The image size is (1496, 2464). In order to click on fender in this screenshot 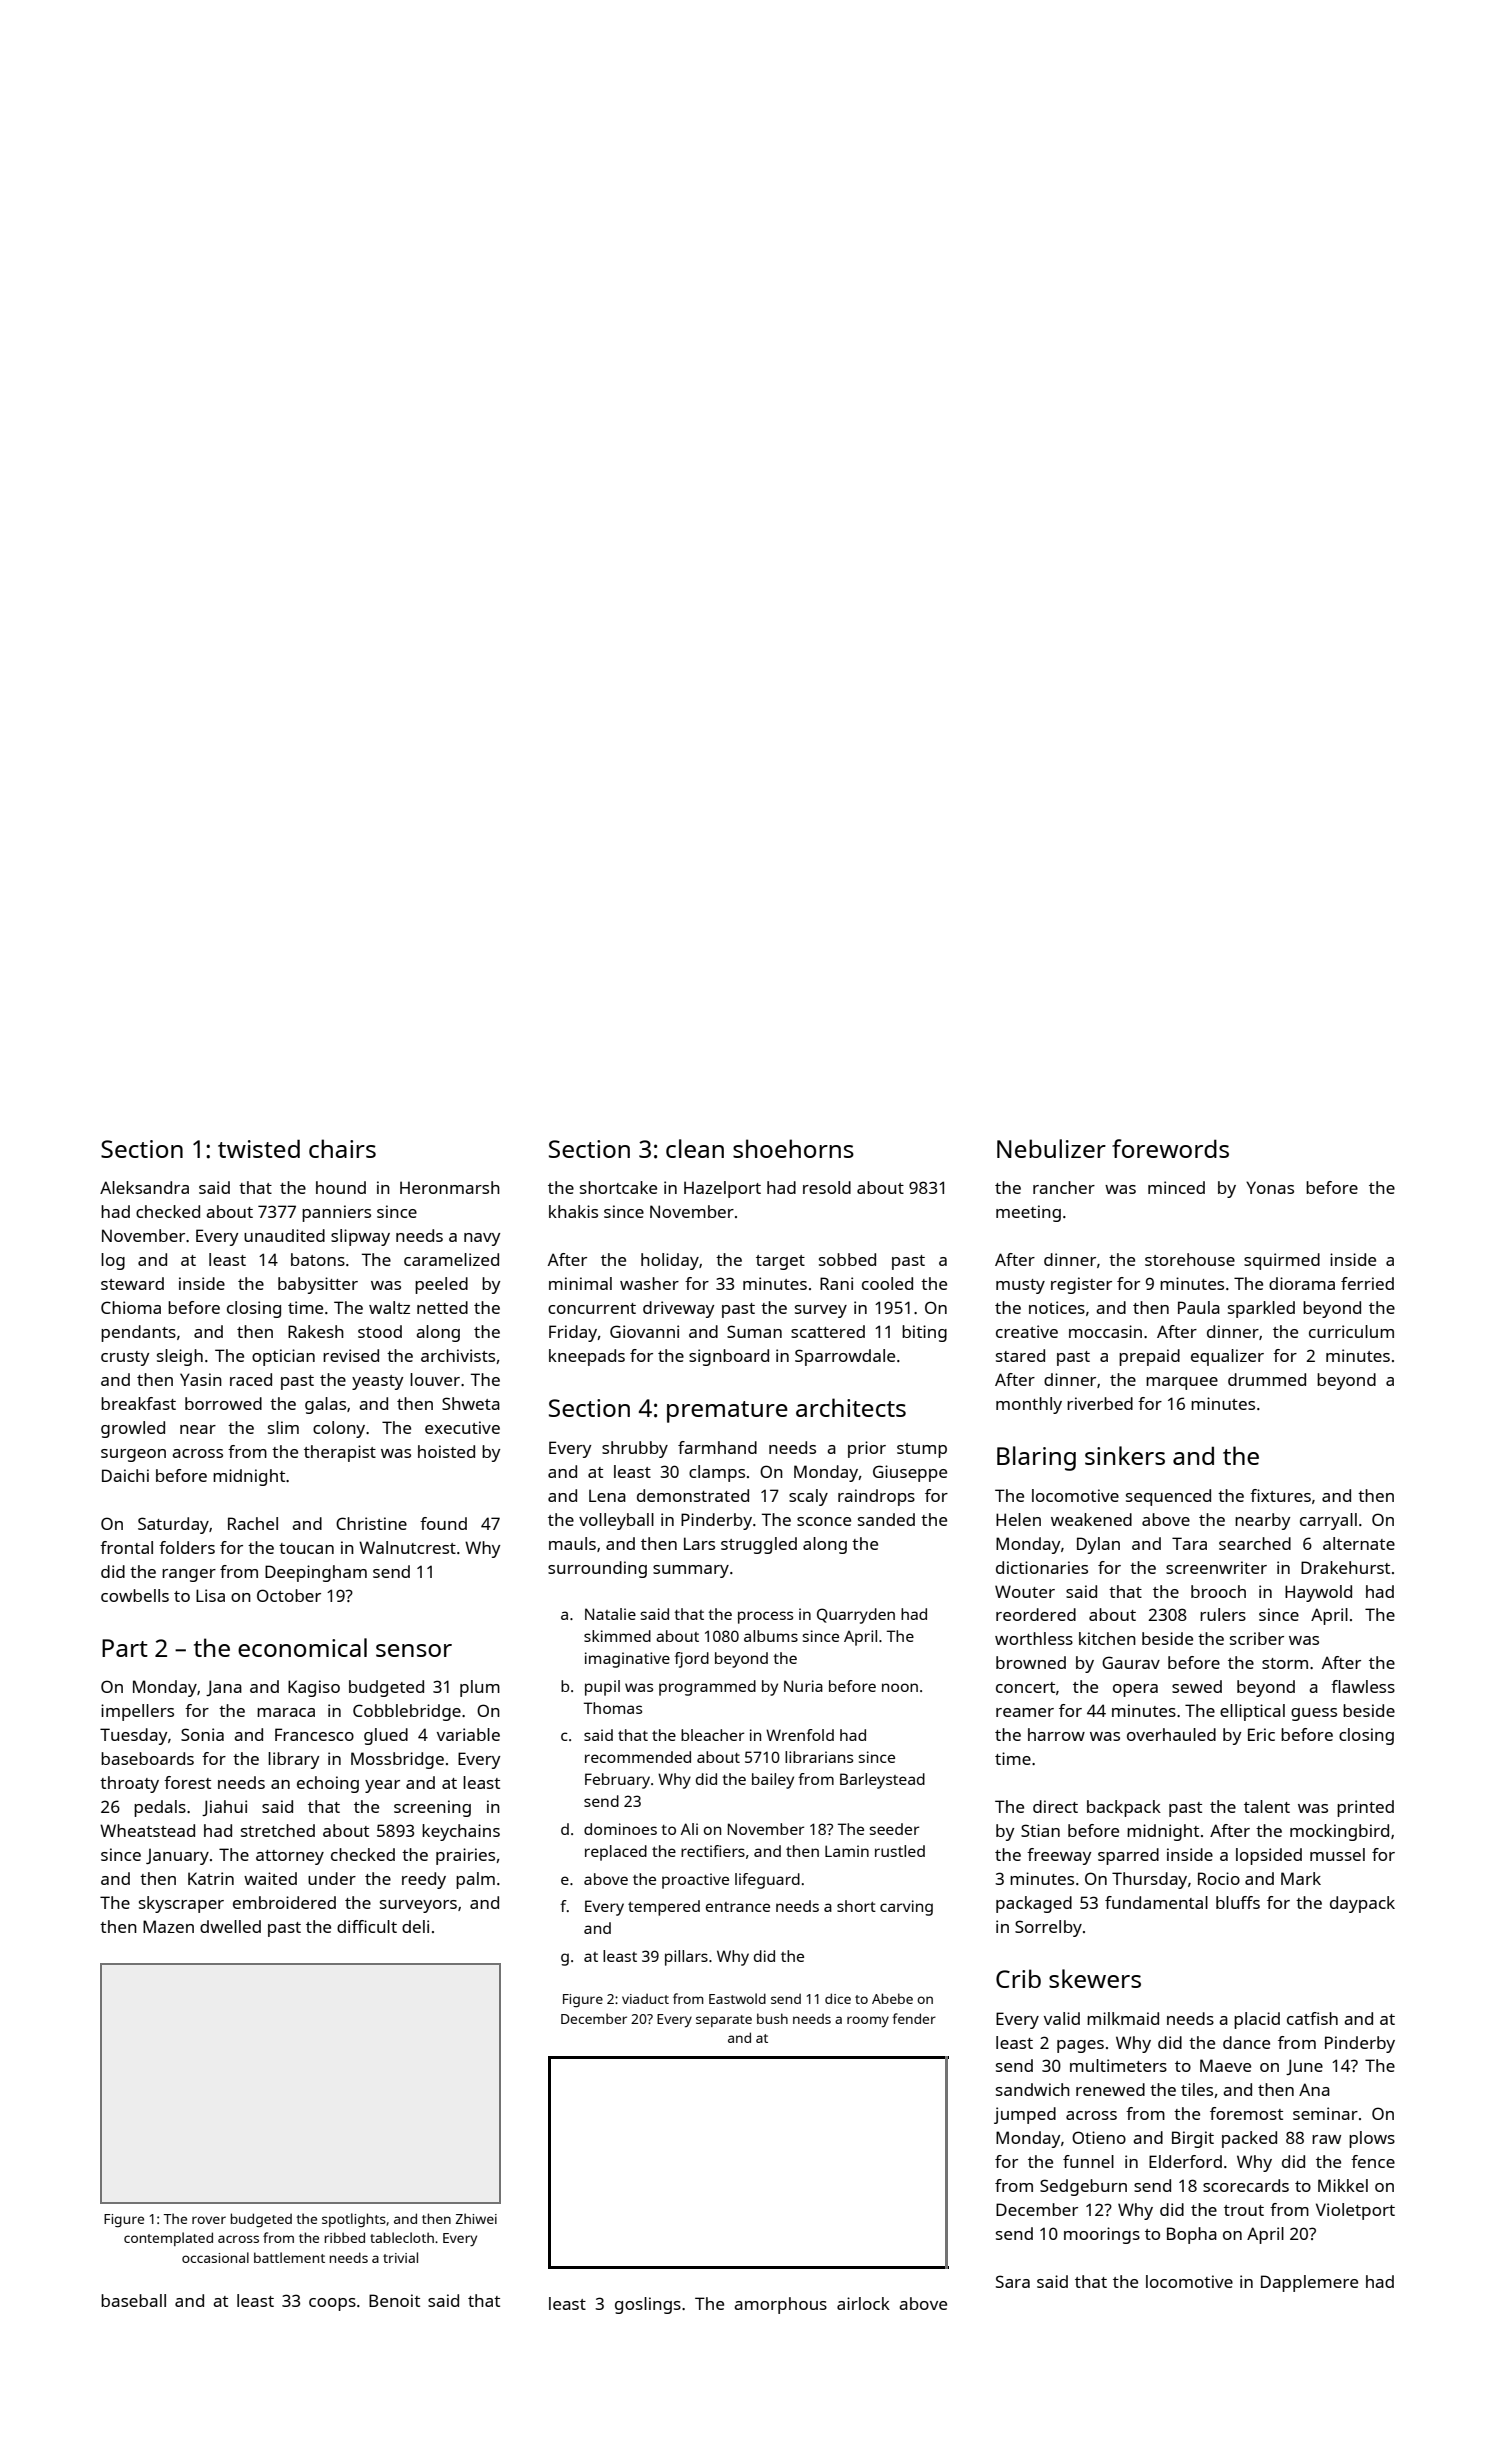, I will do `click(914, 2018)`.
